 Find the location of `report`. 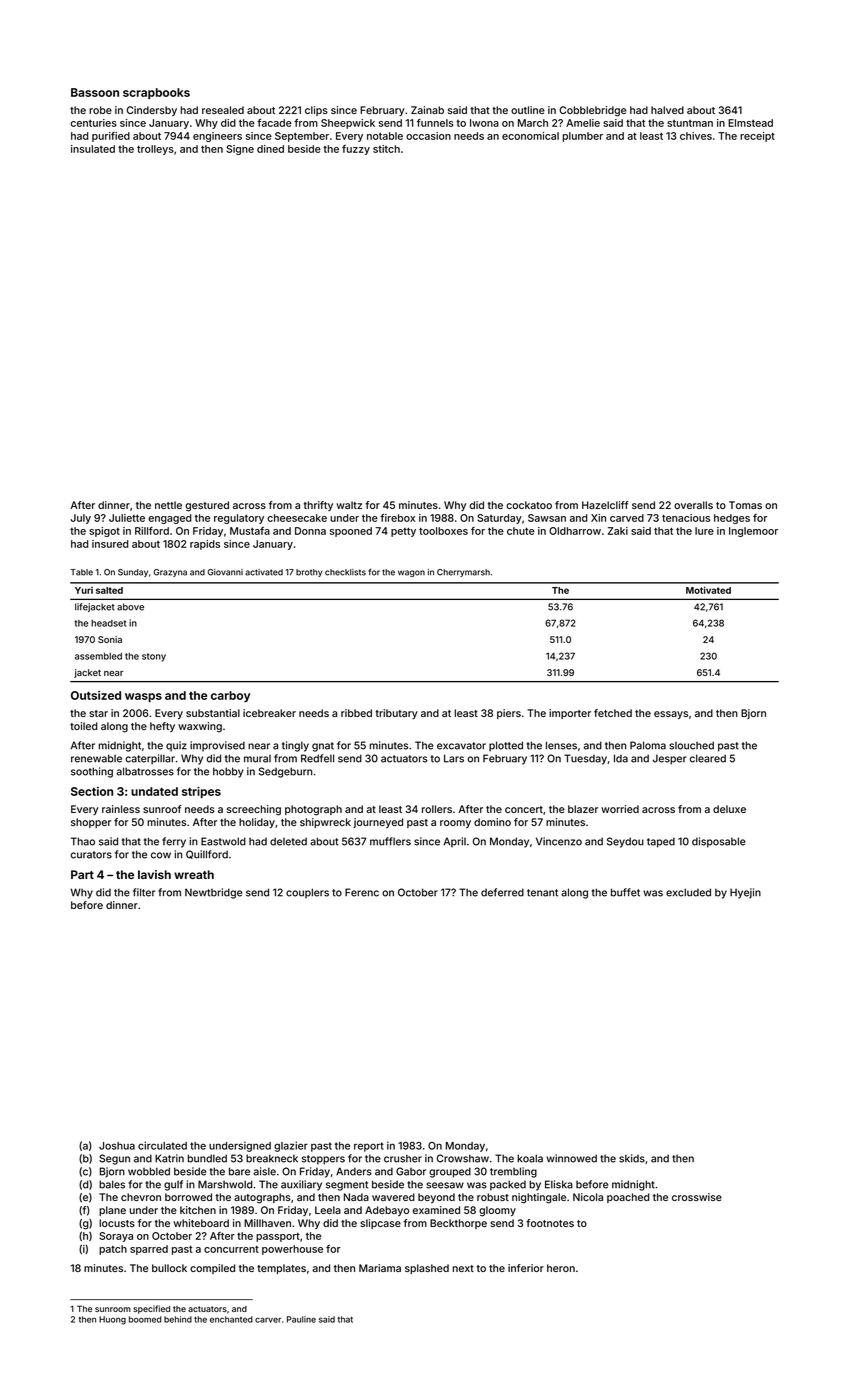

report is located at coordinates (369, 1147).
